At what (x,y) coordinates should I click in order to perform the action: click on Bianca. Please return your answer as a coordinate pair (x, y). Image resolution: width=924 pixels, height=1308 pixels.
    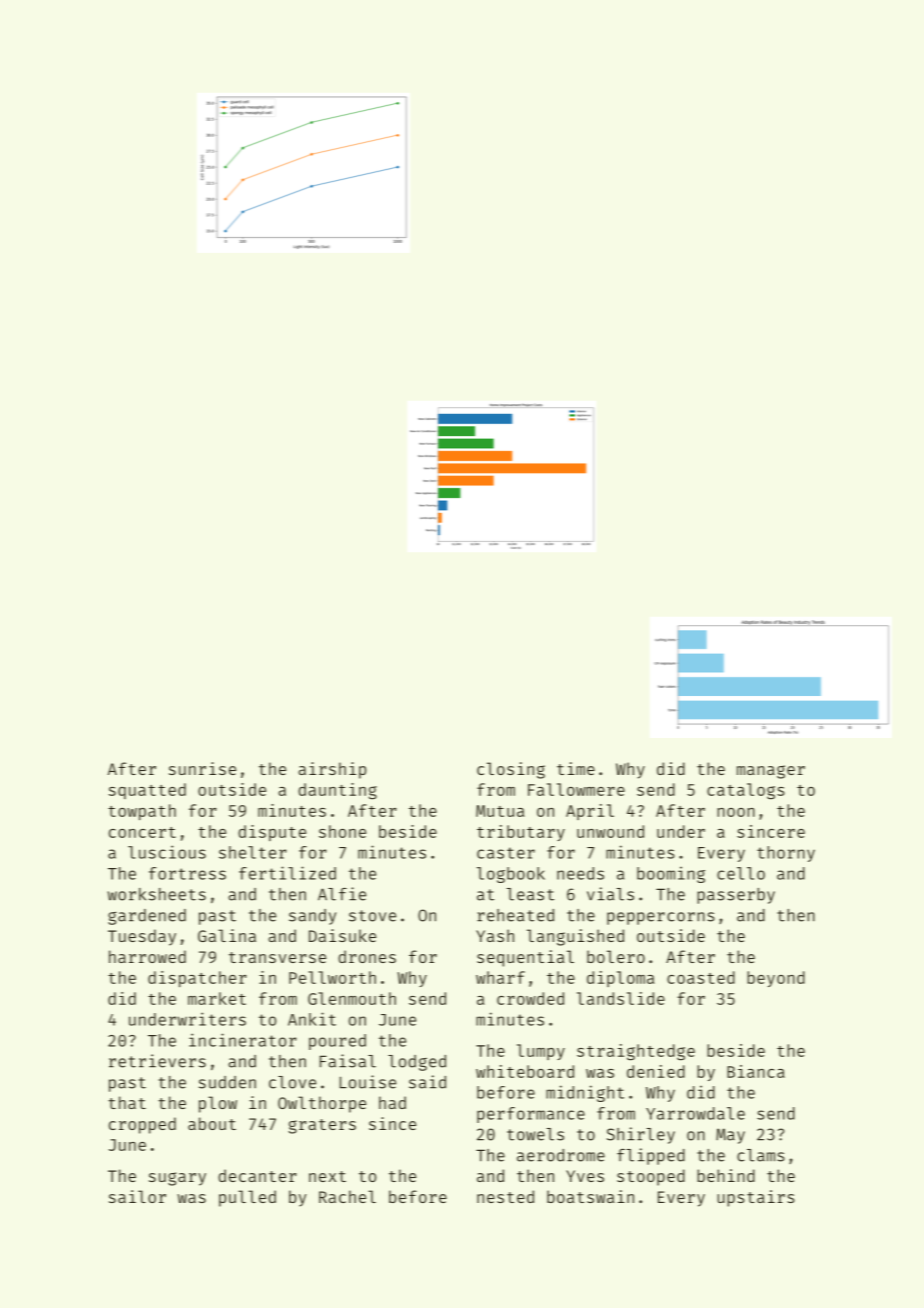
    Looking at the image, I should click on (756, 1071).
